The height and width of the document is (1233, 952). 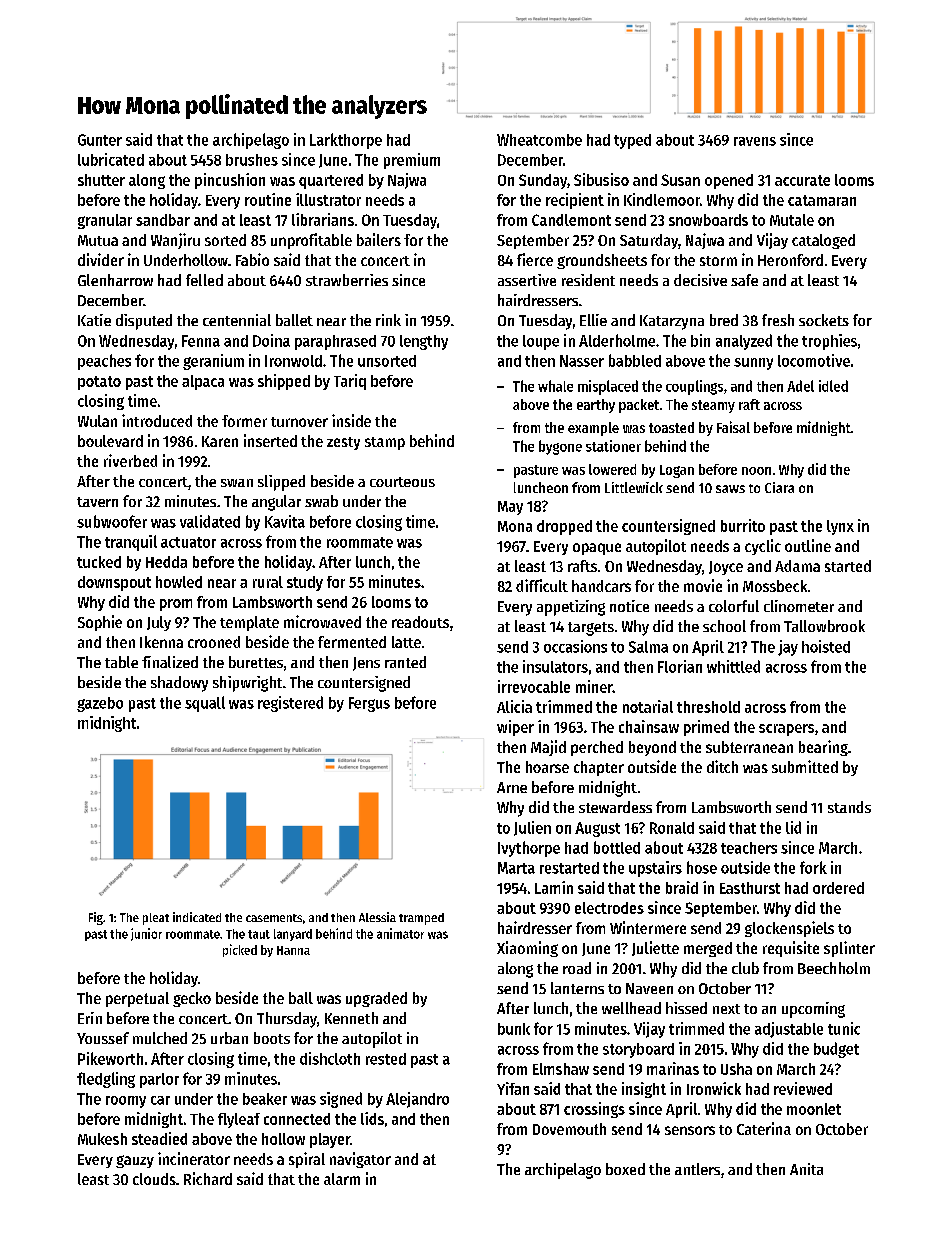 What do you see at coordinates (106, 1080) in the document?
I see `fledgling` at bounding box center [106, 1080].
